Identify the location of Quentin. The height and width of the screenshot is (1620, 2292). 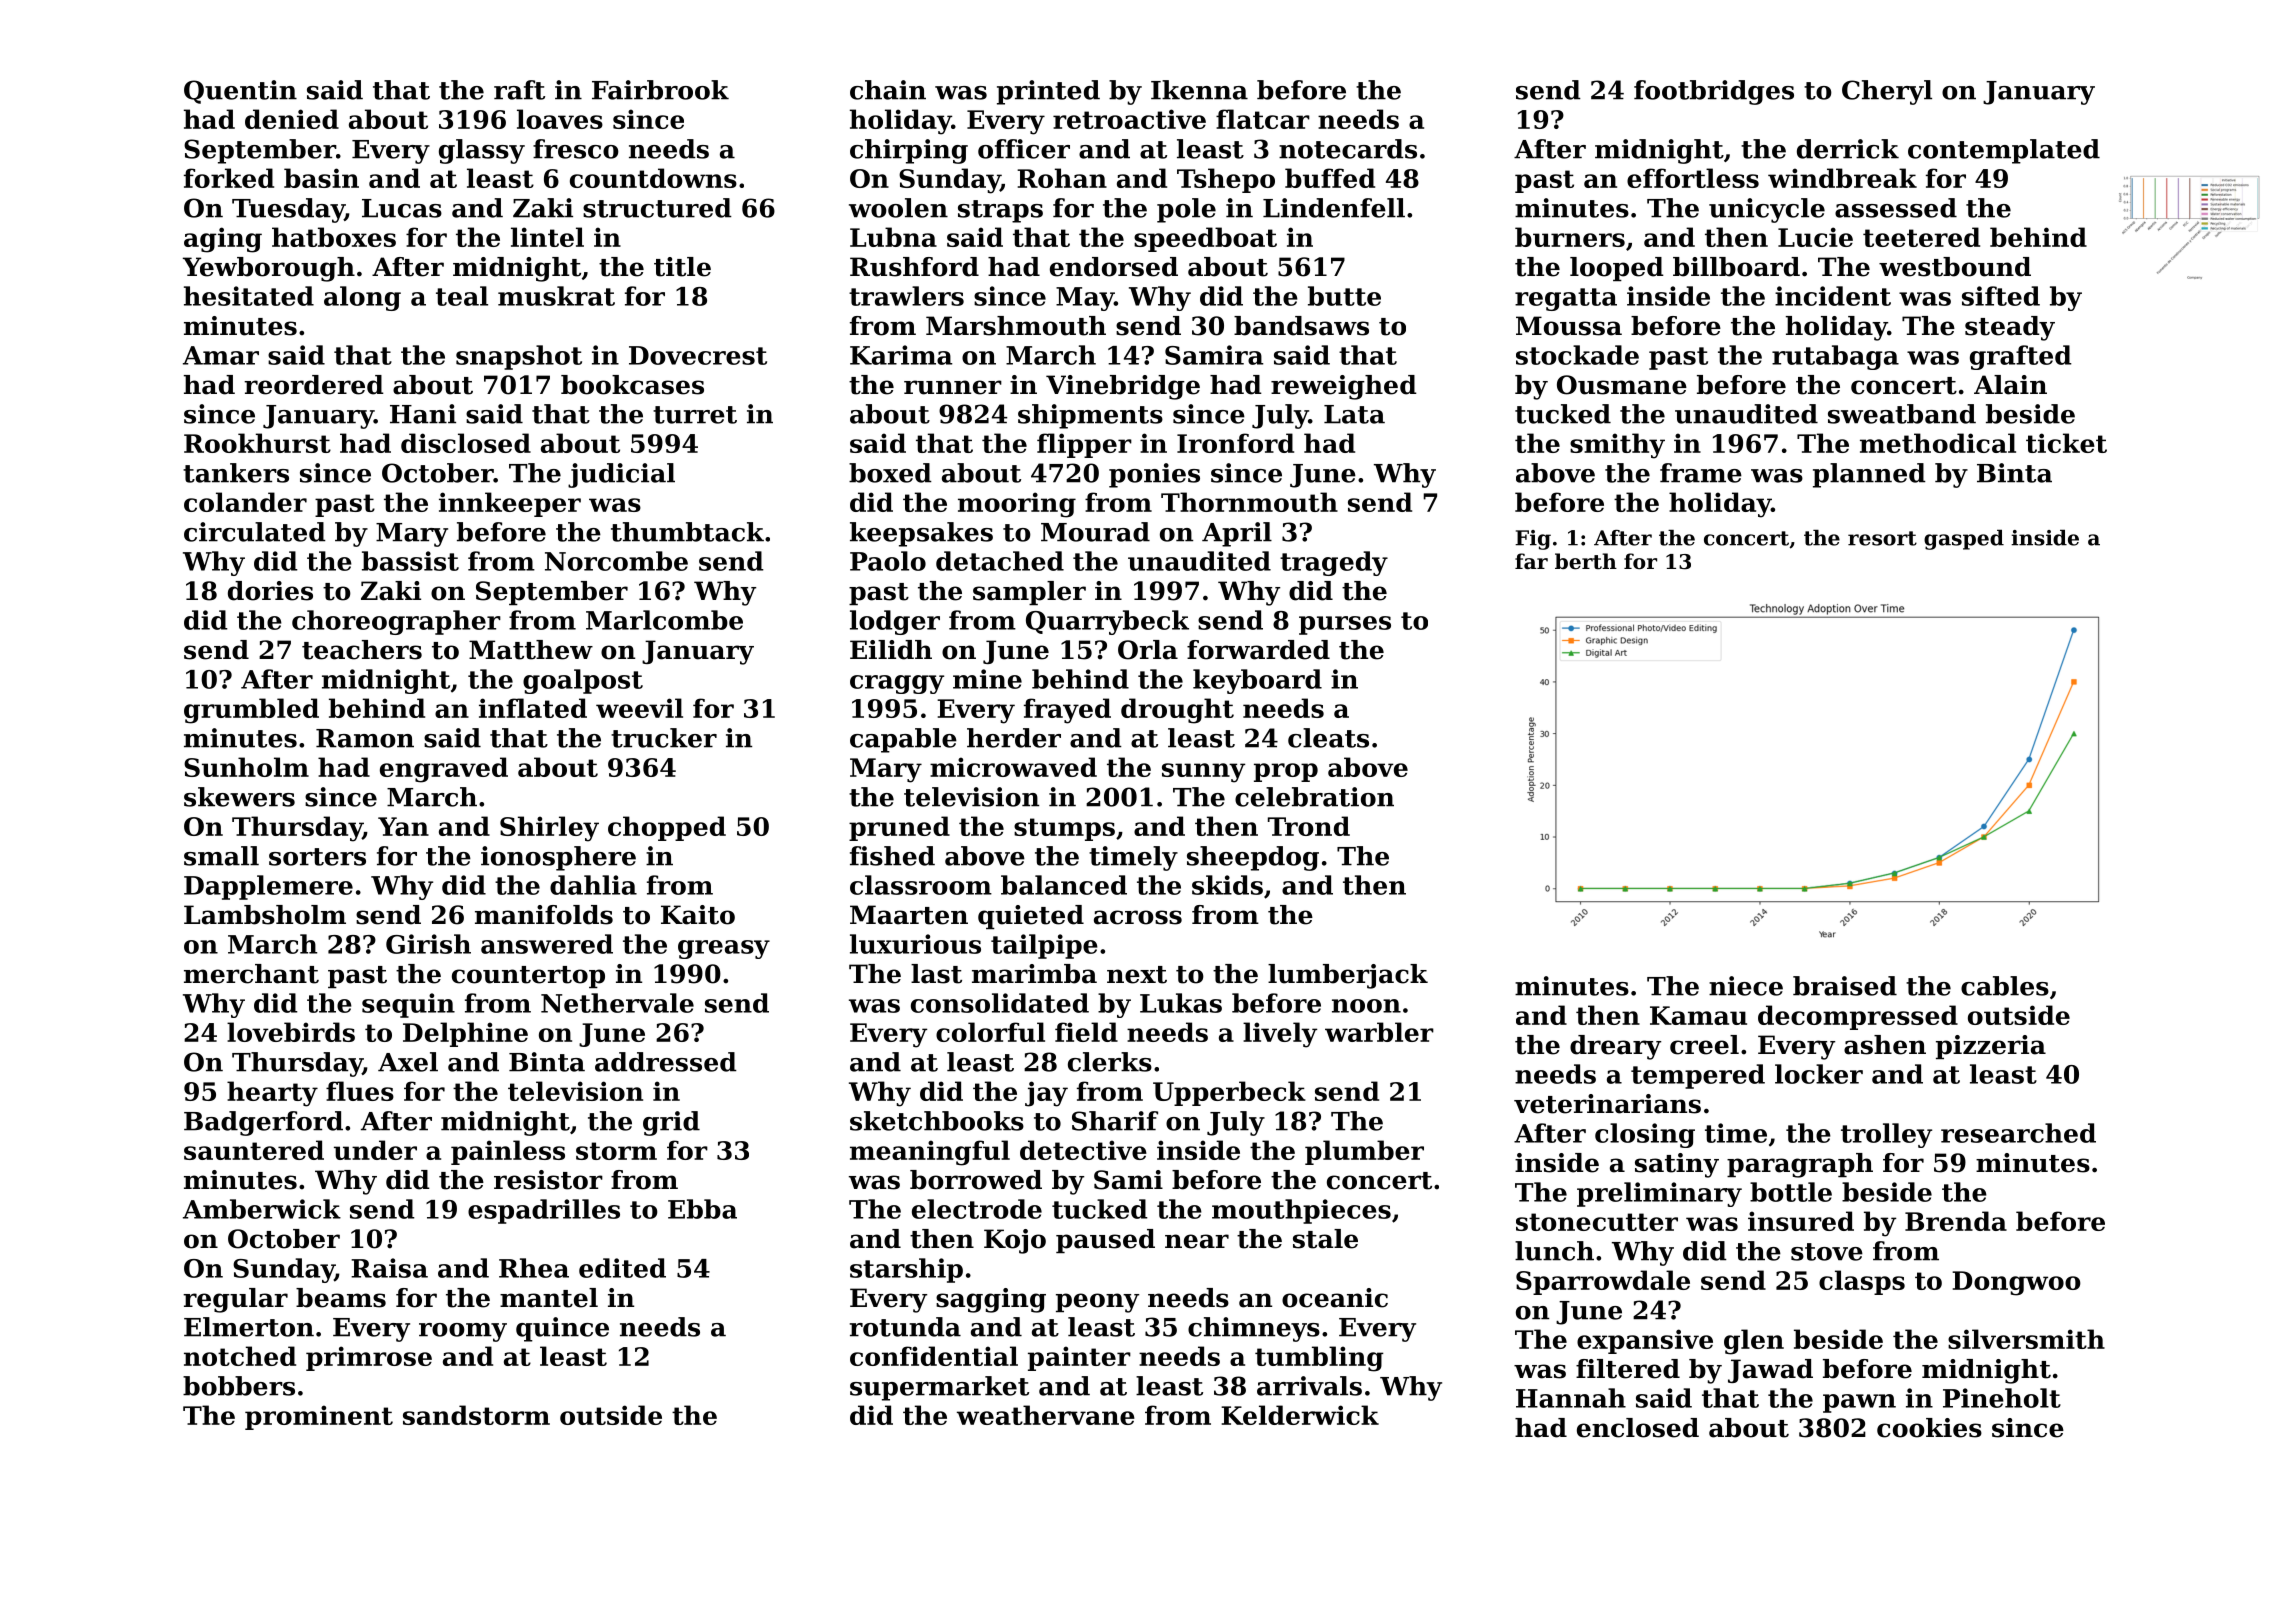
(240, 92).
